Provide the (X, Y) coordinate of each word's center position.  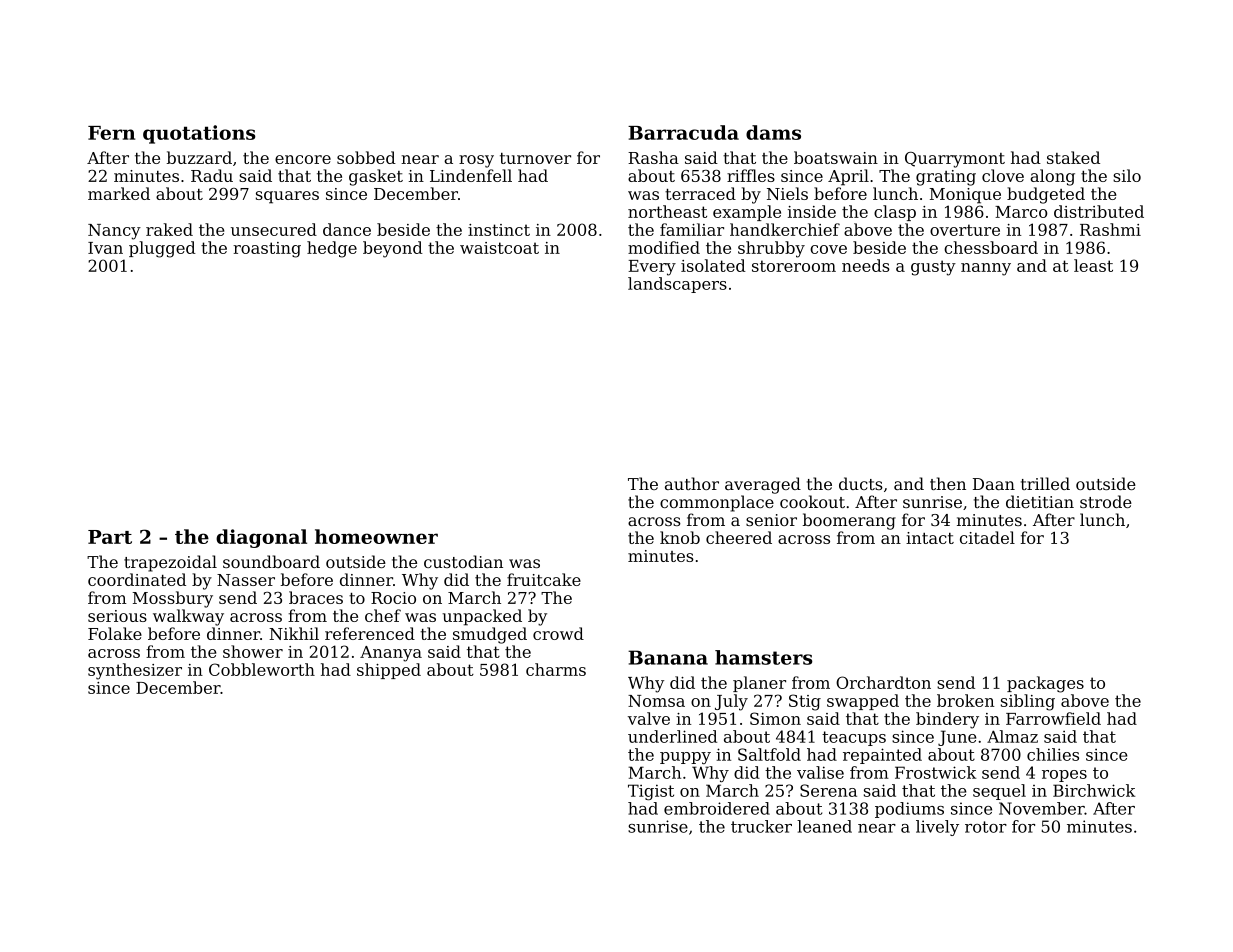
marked (119, 193)
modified (664, 247)
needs (866, 265)
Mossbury (172, 599)
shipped (389, 671)
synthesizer (135, 671)
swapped (863, 702)
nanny (986, 269)
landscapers (677, 285)
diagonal (261, 538)
